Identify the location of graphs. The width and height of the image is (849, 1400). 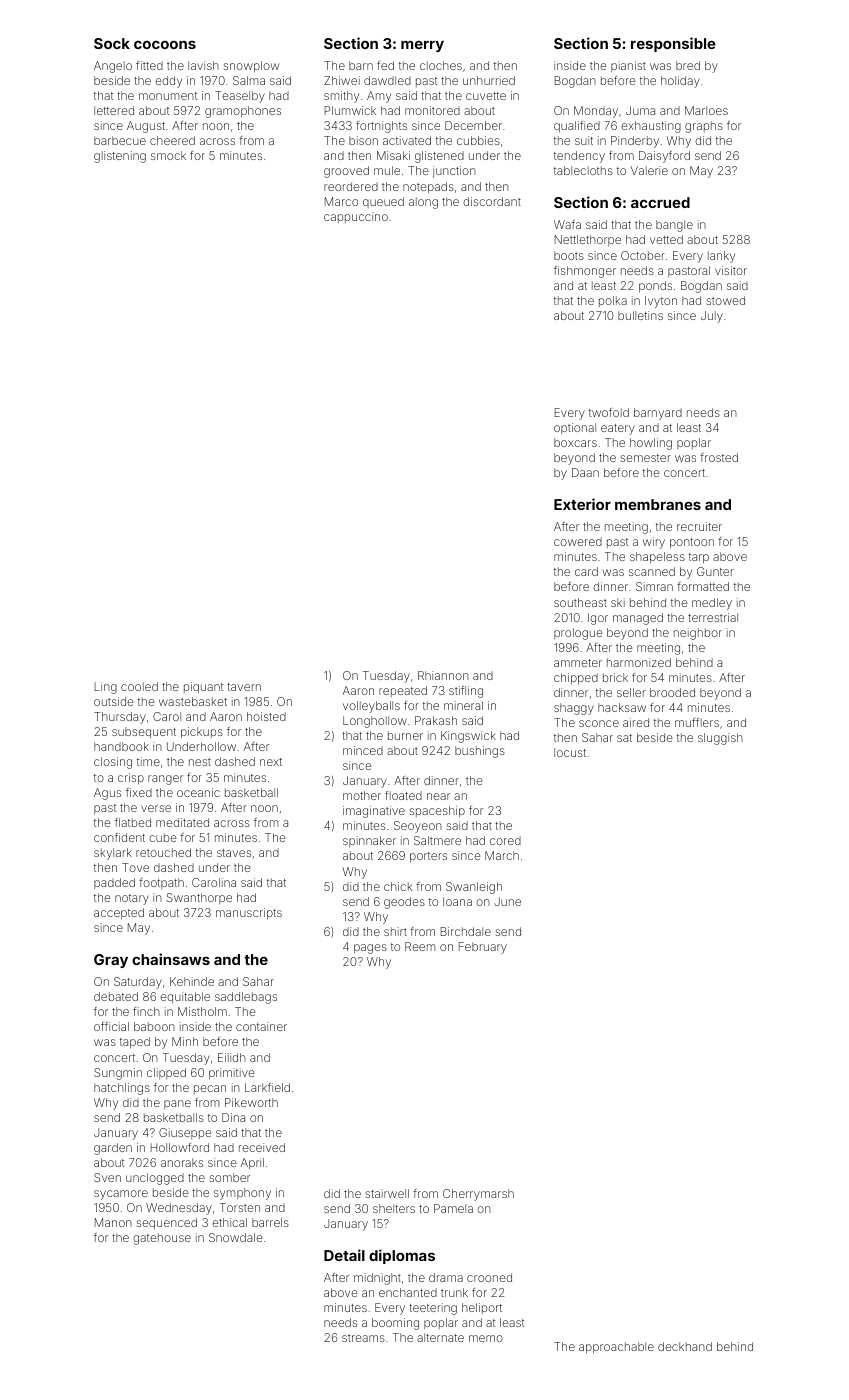
(704, 127).
